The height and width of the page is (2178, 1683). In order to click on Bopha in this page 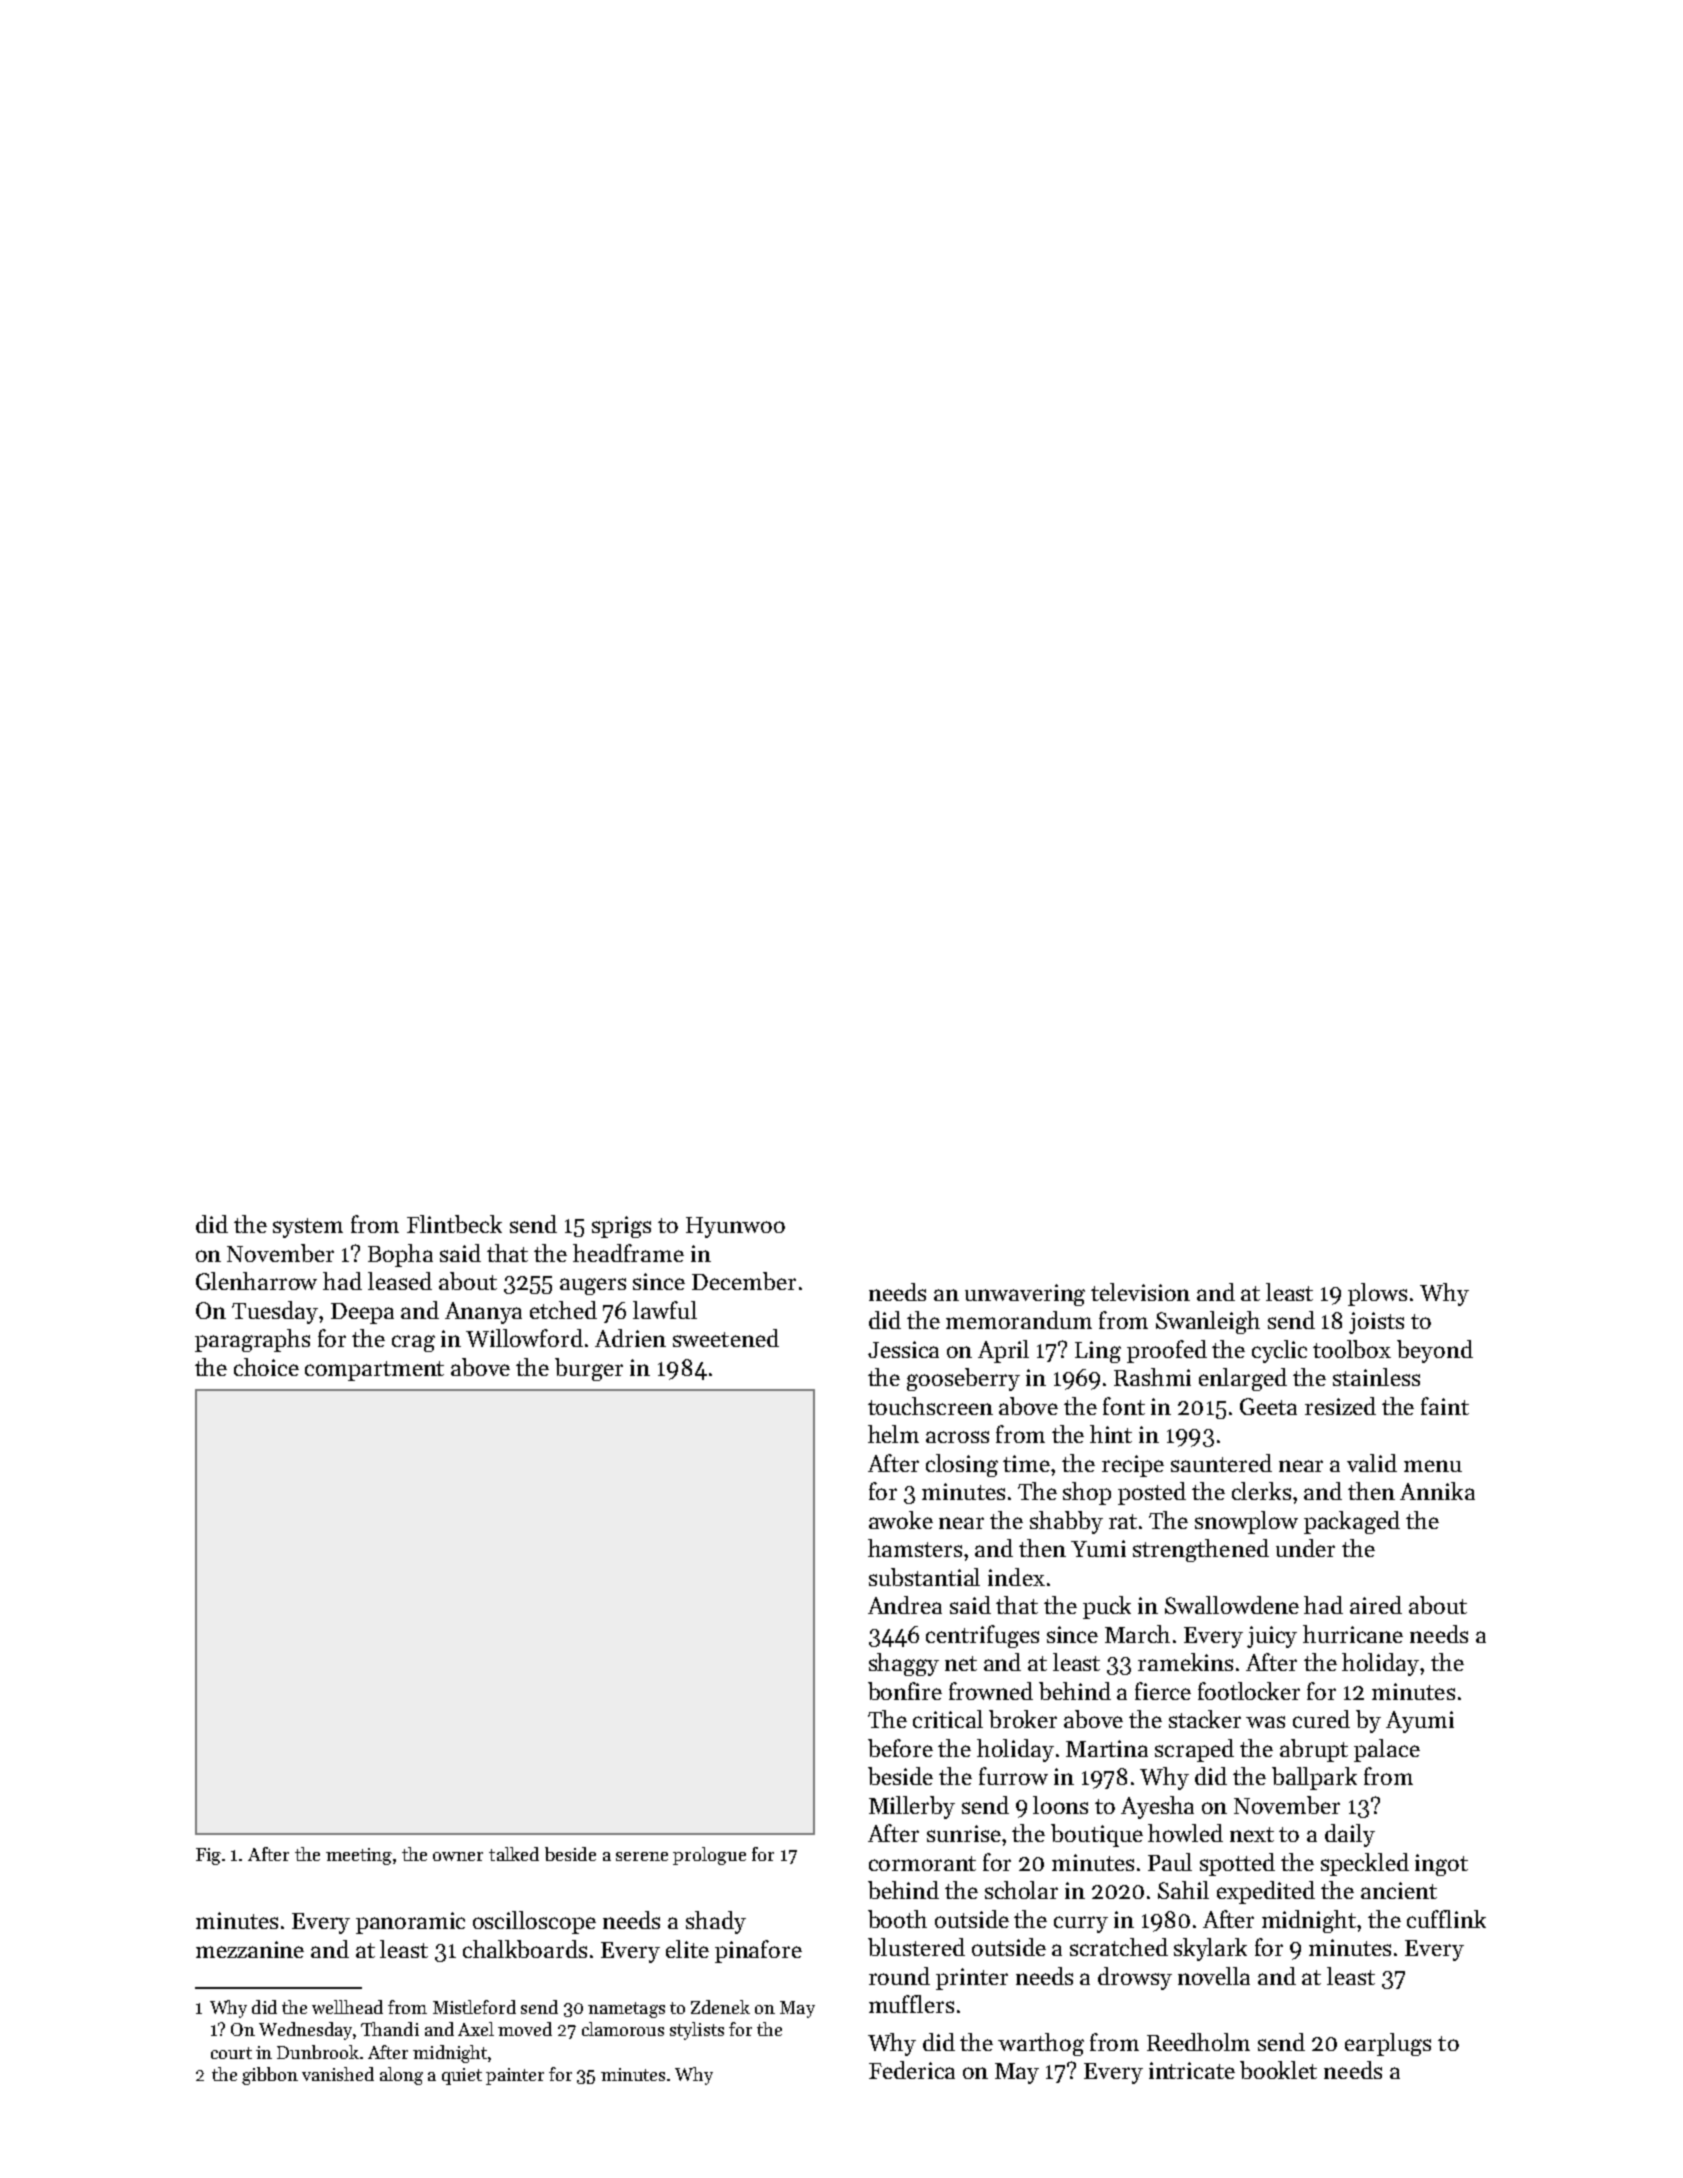, I will do `click(400, 1255)`.
